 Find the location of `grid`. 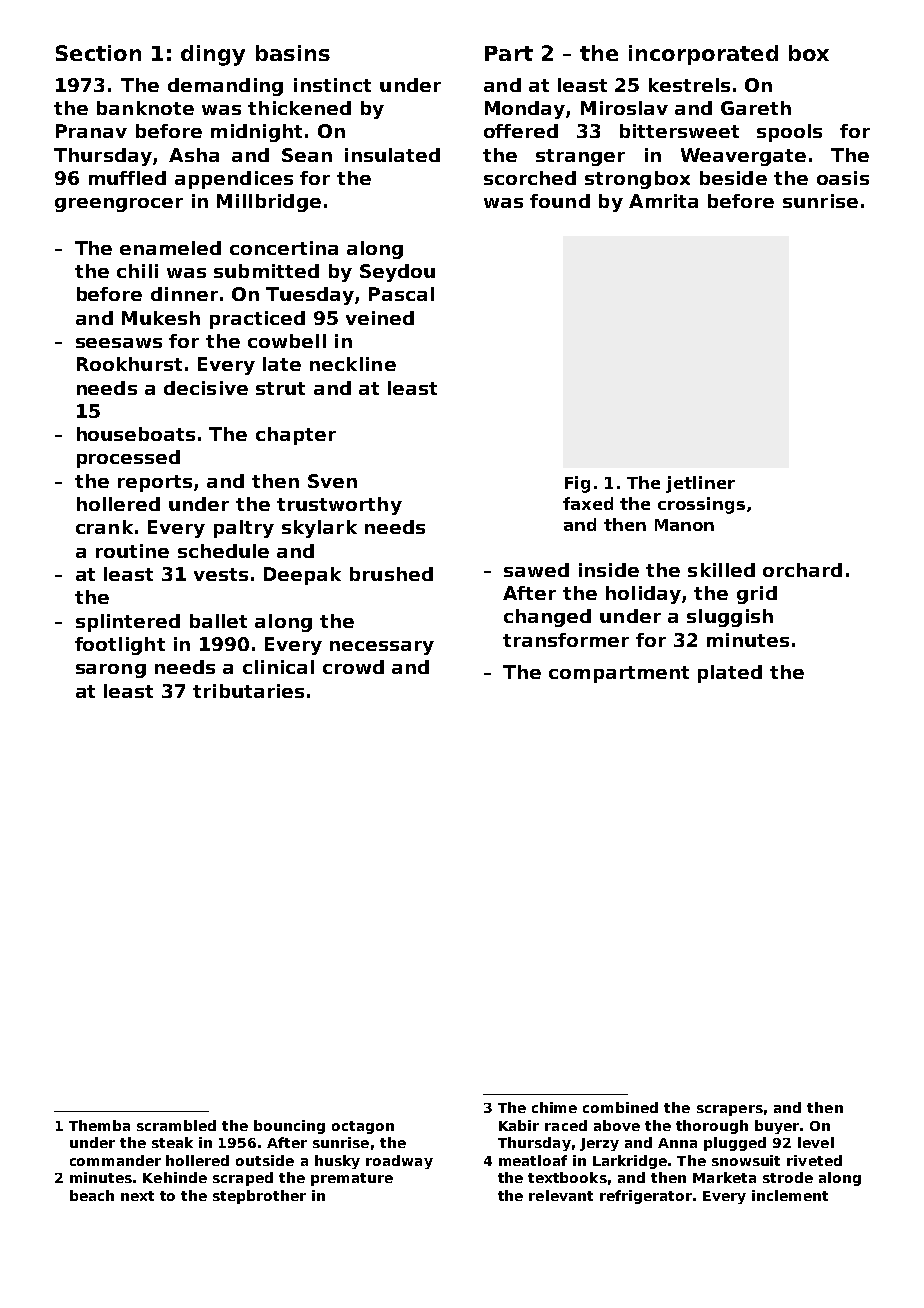

grid is located at coordinates (757, 595).
